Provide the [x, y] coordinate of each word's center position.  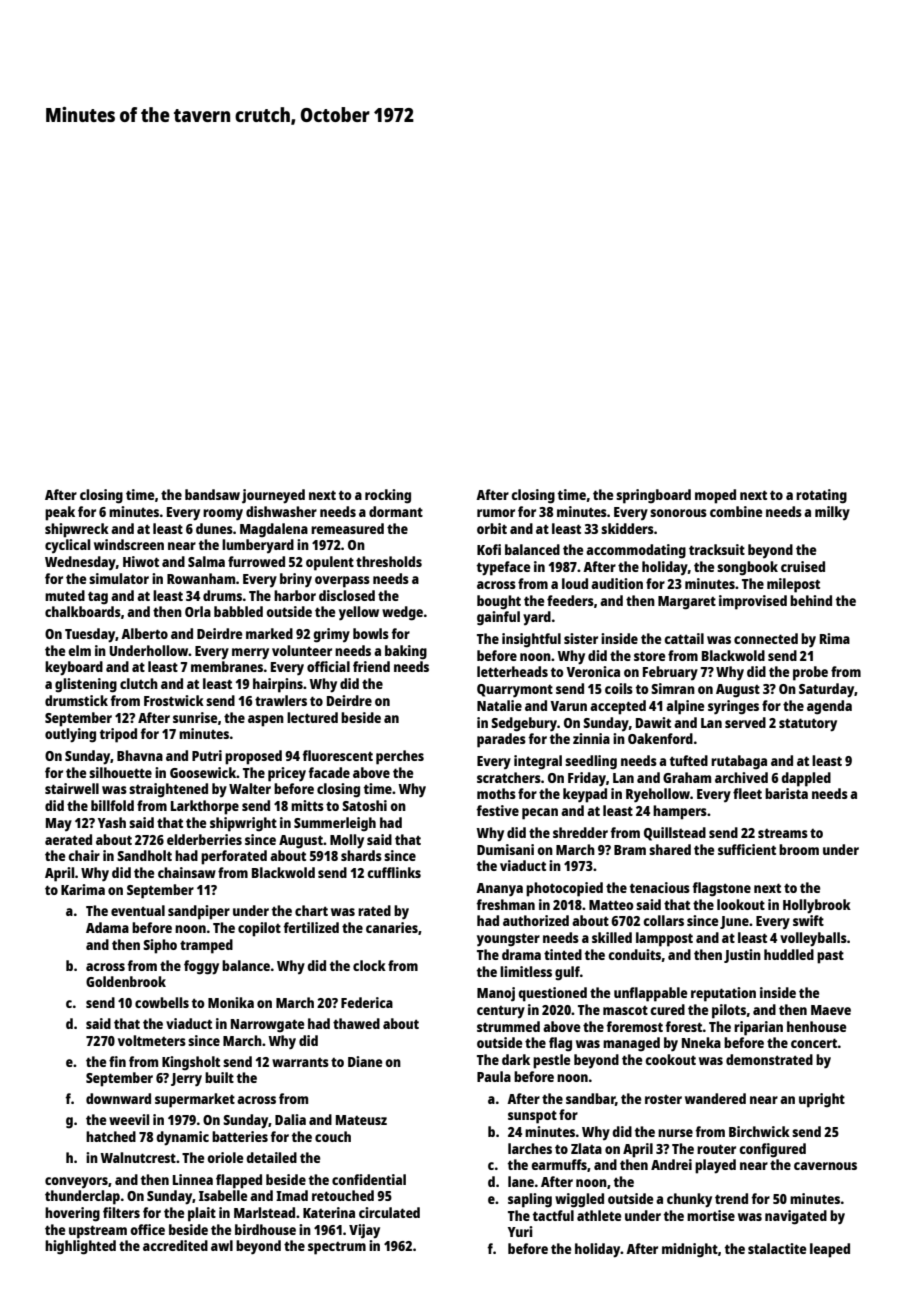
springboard [653, 496]
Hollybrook [817, 906]
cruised [803, 566]
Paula [494, 1076]
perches [400, 757]
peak [60, 513]
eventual [138, 910]
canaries [392, 927]
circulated [389, 1212]
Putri [207, 755]
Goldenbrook [126, 981]
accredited [175, 1245]
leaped [830, 1250]
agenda [829, 707]
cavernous [825, 1166]
